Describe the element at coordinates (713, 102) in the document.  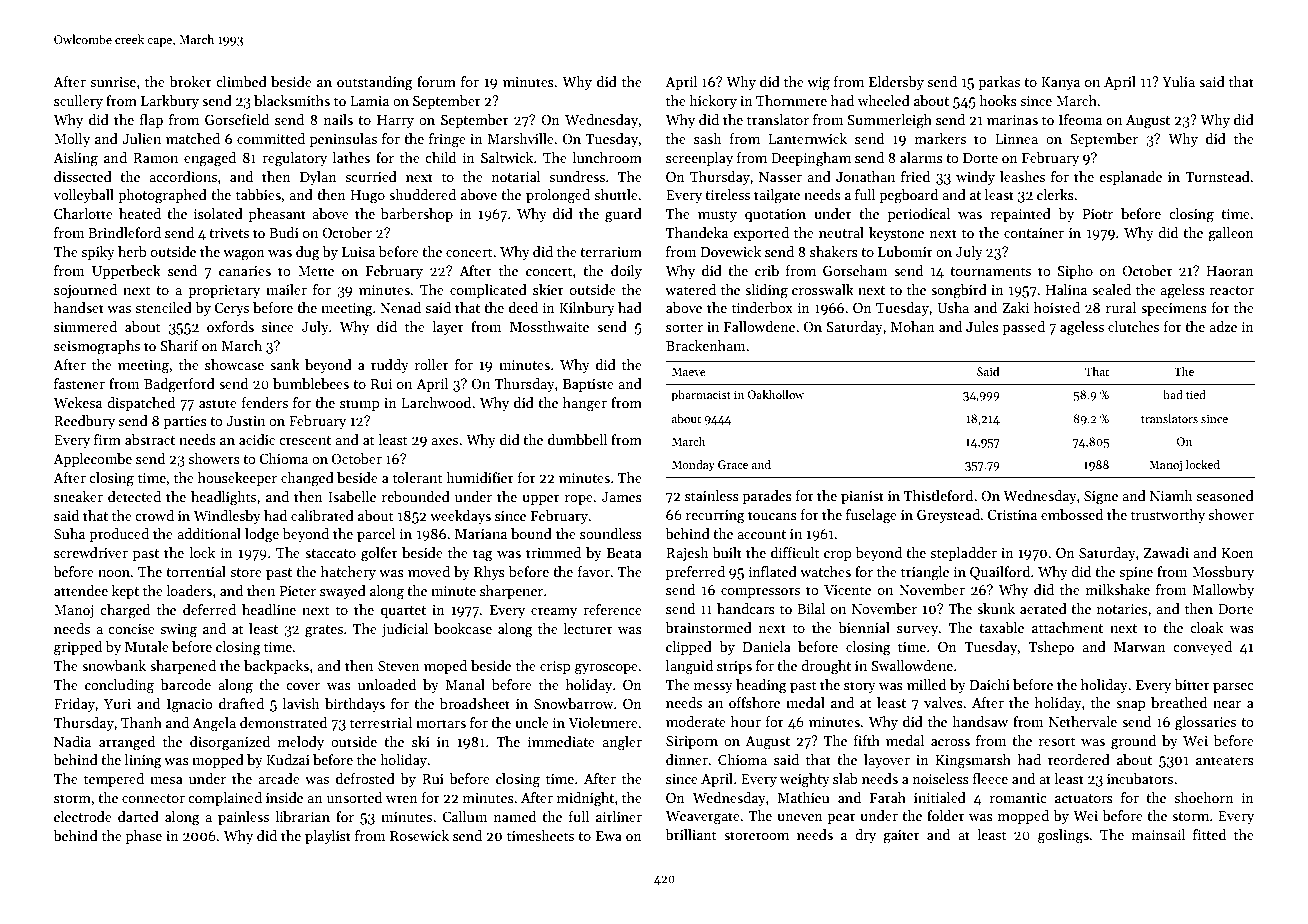
I see `hickory` at that location.
